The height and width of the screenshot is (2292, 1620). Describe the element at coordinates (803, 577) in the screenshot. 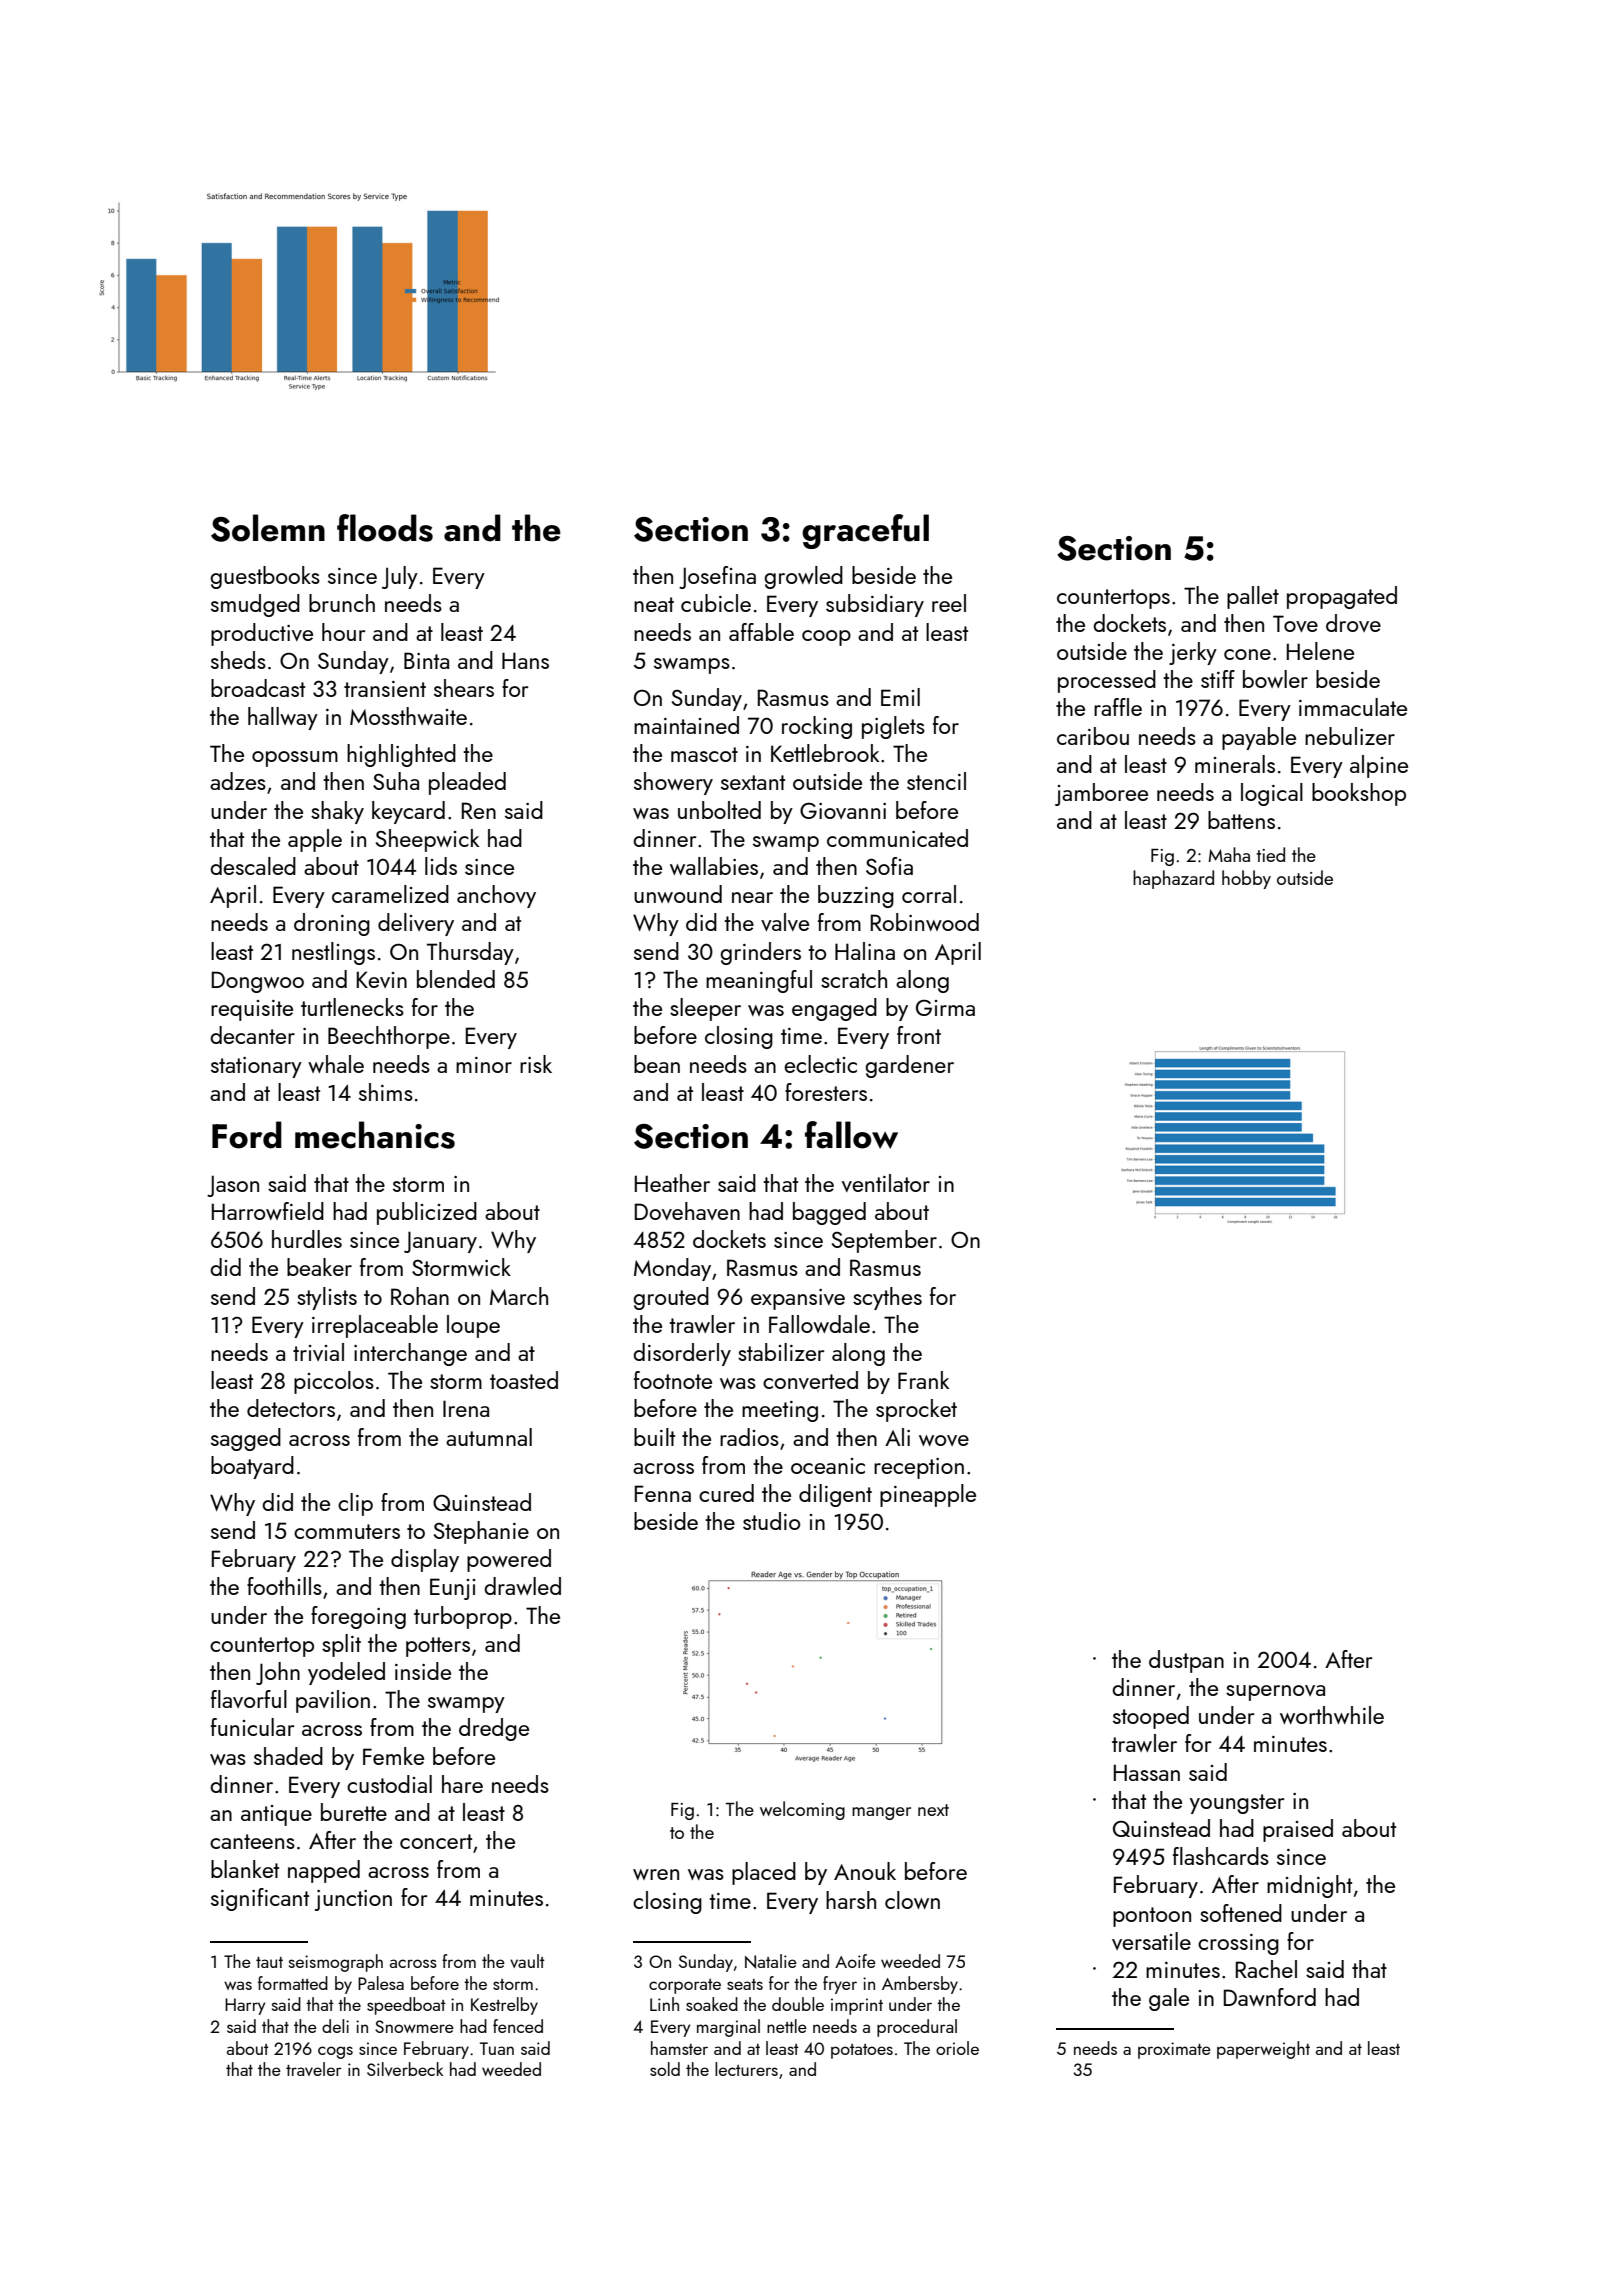

I see `growled` at that location.
